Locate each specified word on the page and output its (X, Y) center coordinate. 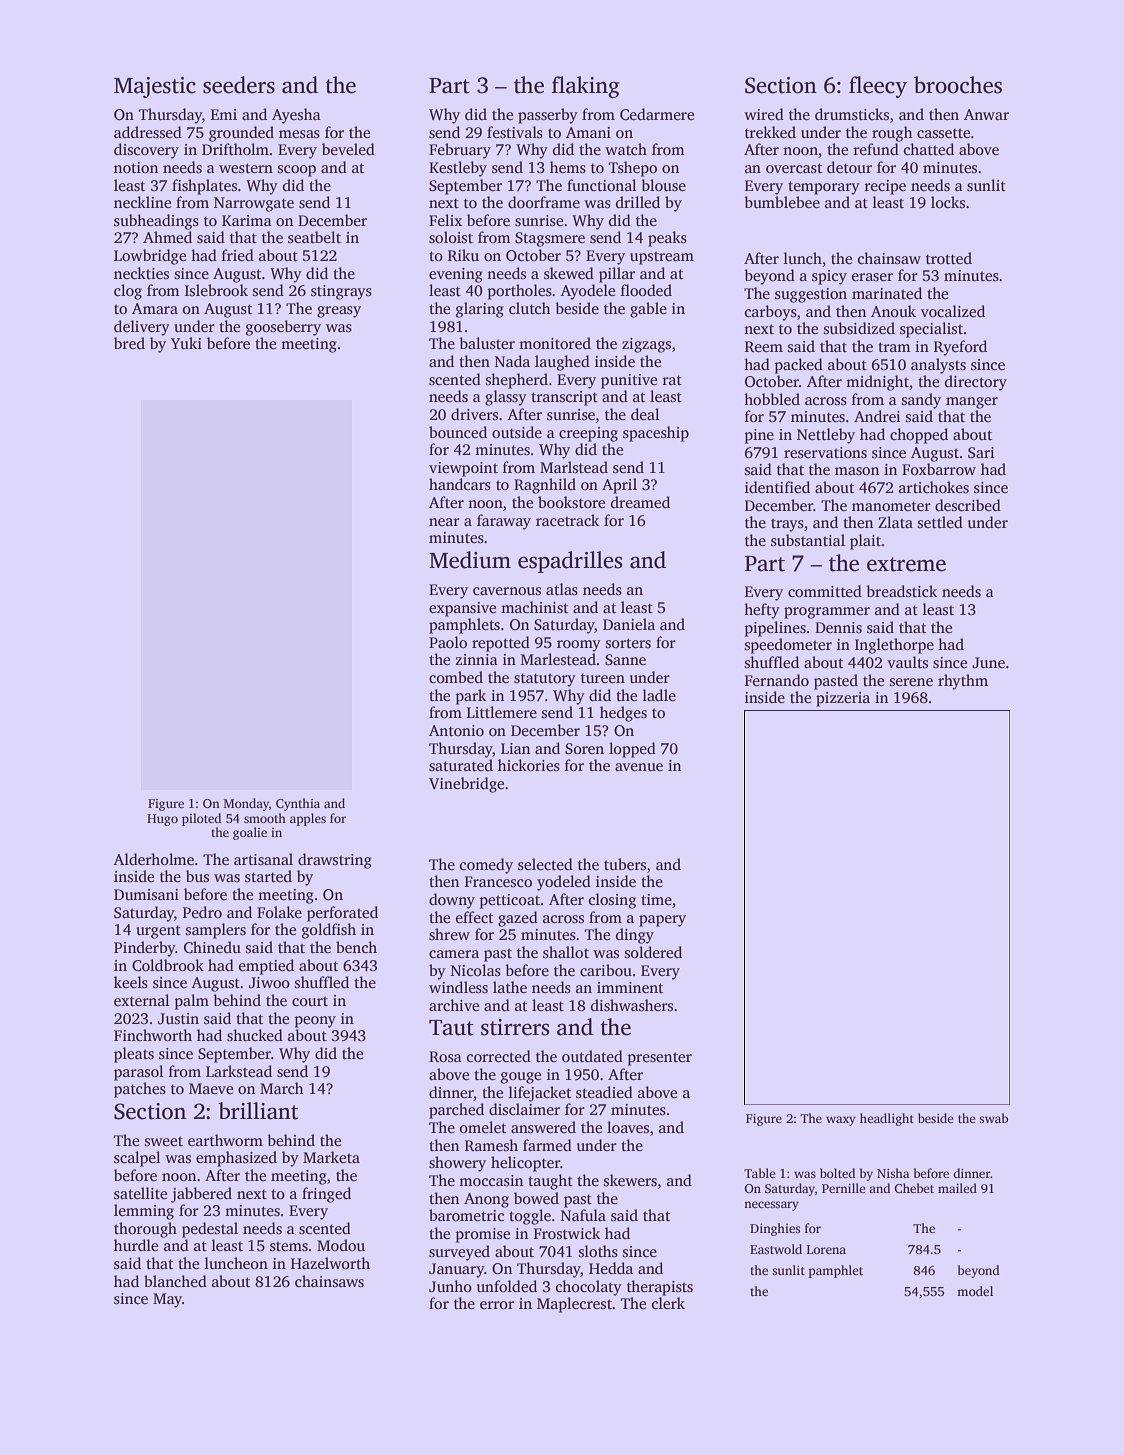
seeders (239, 85)
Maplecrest (574, 1305)
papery (662, 921)
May (167, 1300)
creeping (588, 434)
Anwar (986, 114)
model (975, 1291)
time (656, 899)
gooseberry (283, 328)
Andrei (877, 416)
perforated (342, 914)
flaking (586, 87)
